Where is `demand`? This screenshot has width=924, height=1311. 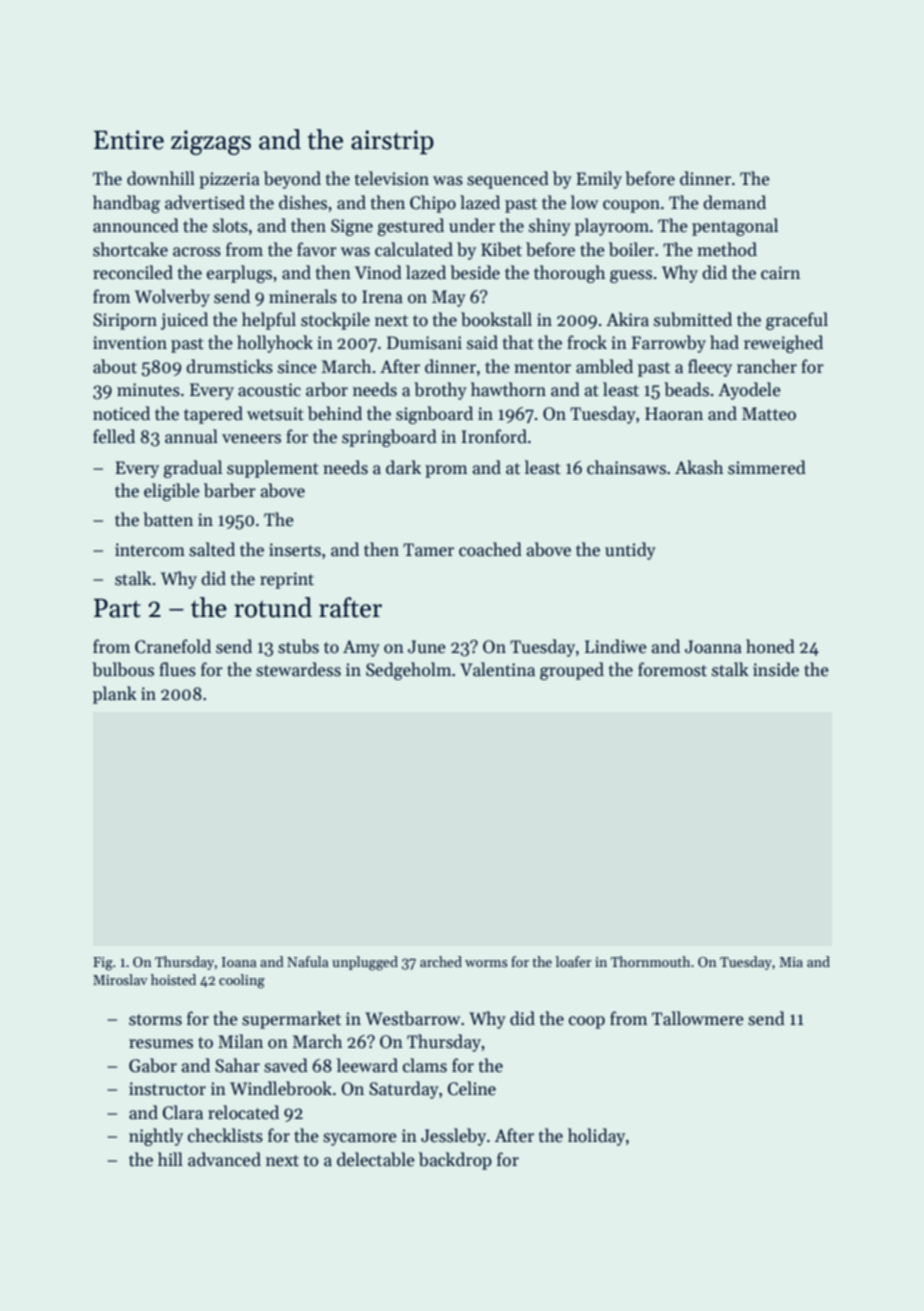
demand is located at coordinates (734, 202).
